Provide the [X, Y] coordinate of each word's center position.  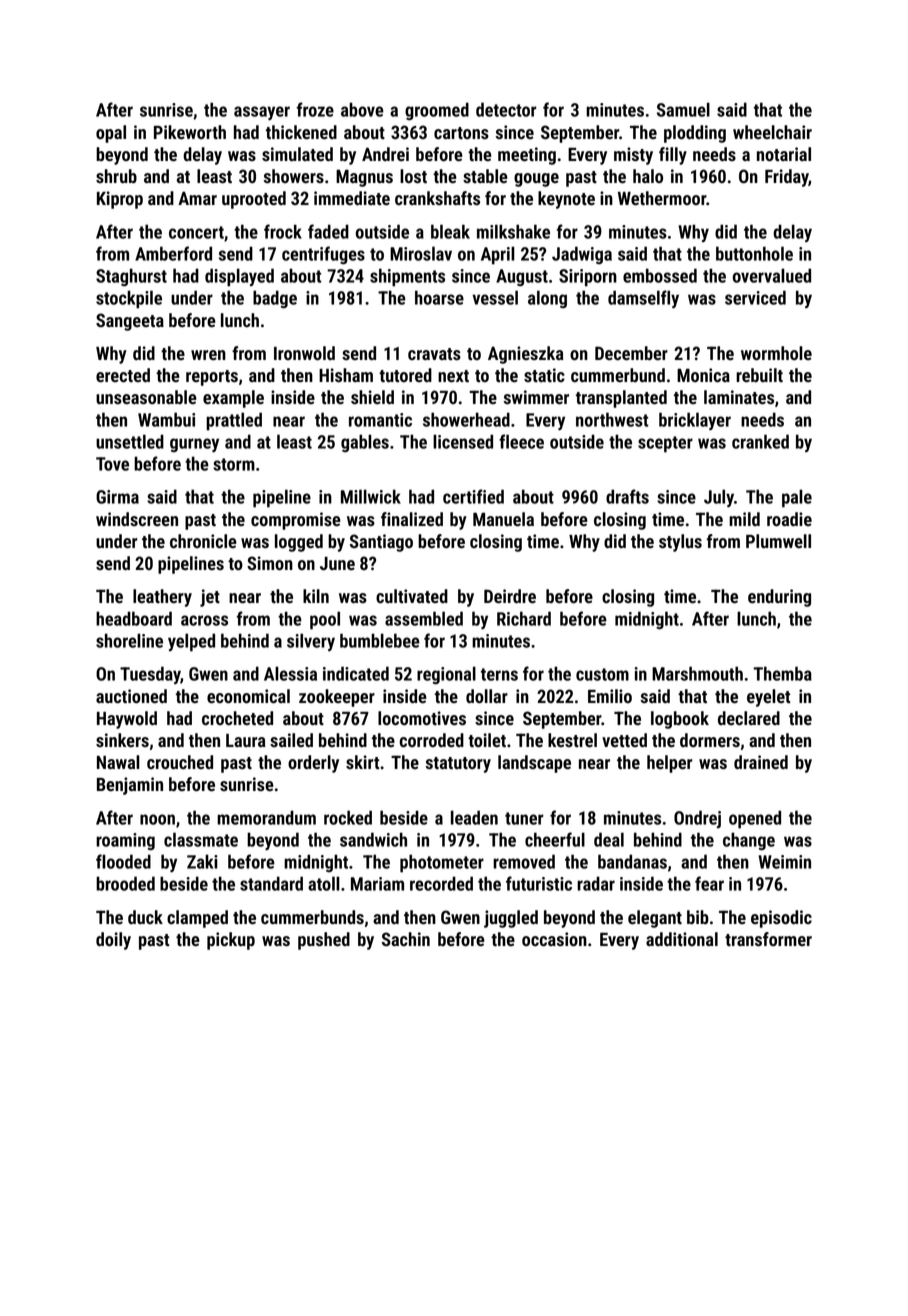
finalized [412, 519]
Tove [112, 464]
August [522, 277]
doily [113, 941]
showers [293, 176]
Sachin [406, 939]
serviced [755, 297]
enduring [779, 598]
